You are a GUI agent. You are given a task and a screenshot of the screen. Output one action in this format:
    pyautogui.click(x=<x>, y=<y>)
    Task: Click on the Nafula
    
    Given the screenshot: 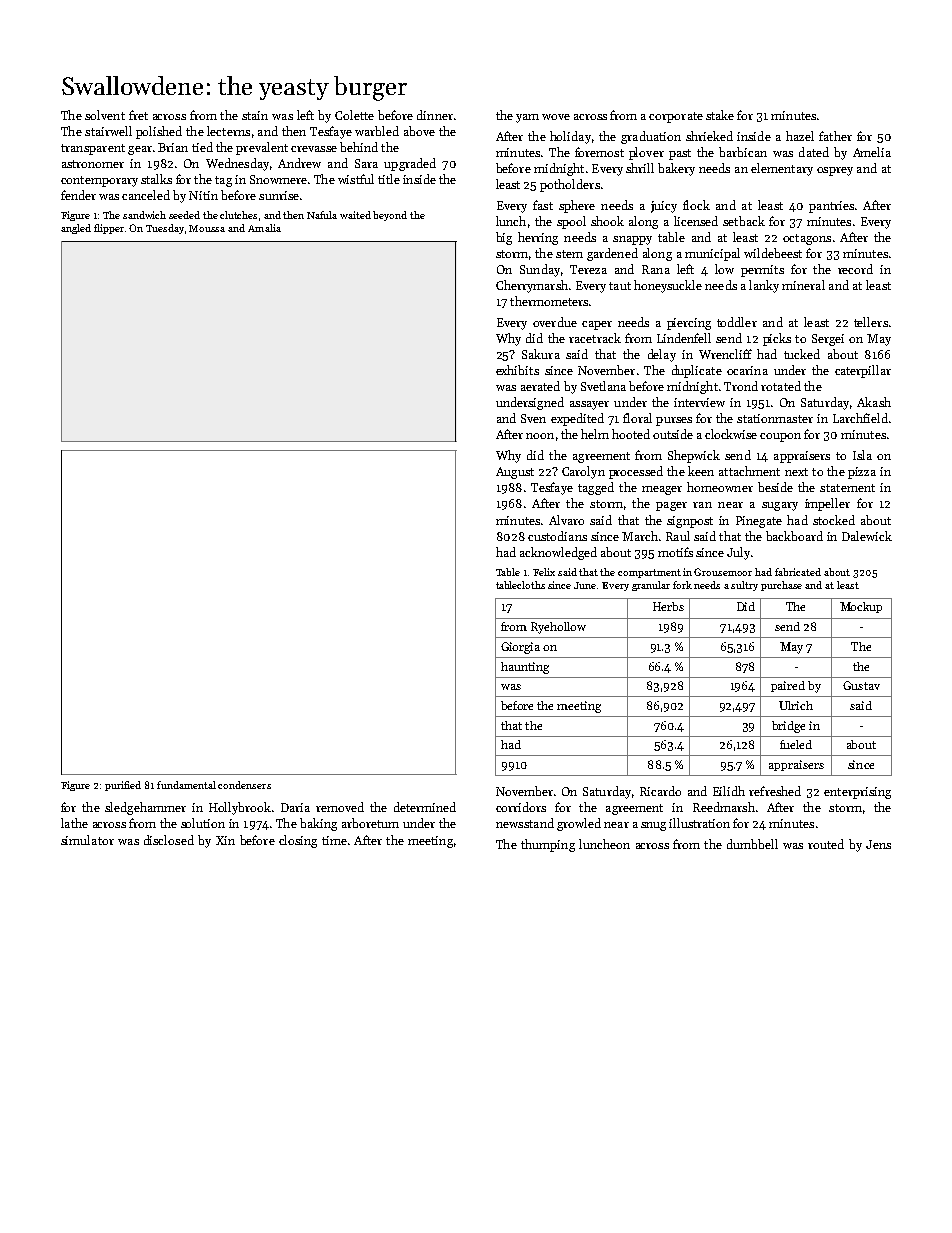 What is the action you would take?
    pyautogui.click(x=322, y=215)
